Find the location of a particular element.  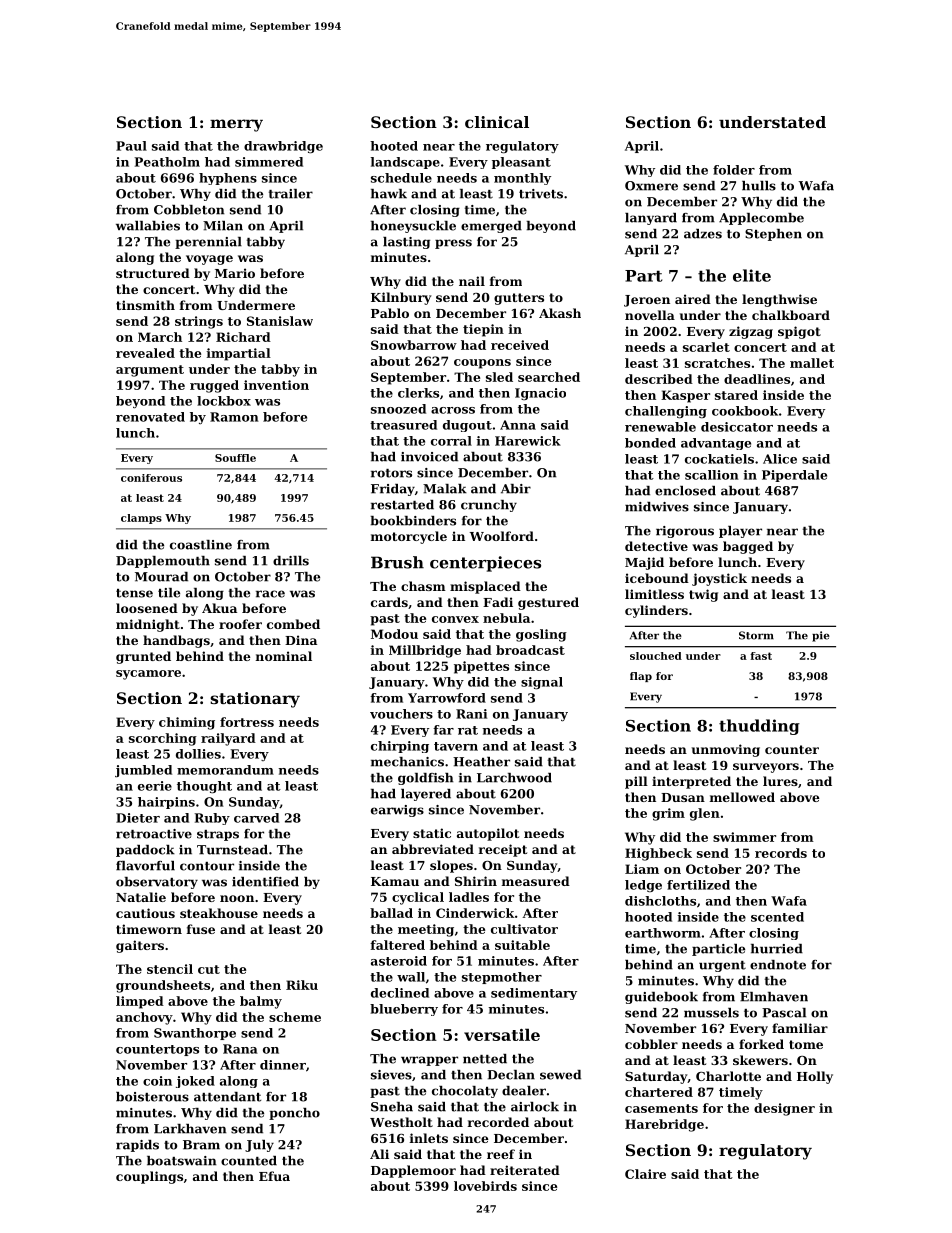

clinical is located at coordinates (497, 122).
